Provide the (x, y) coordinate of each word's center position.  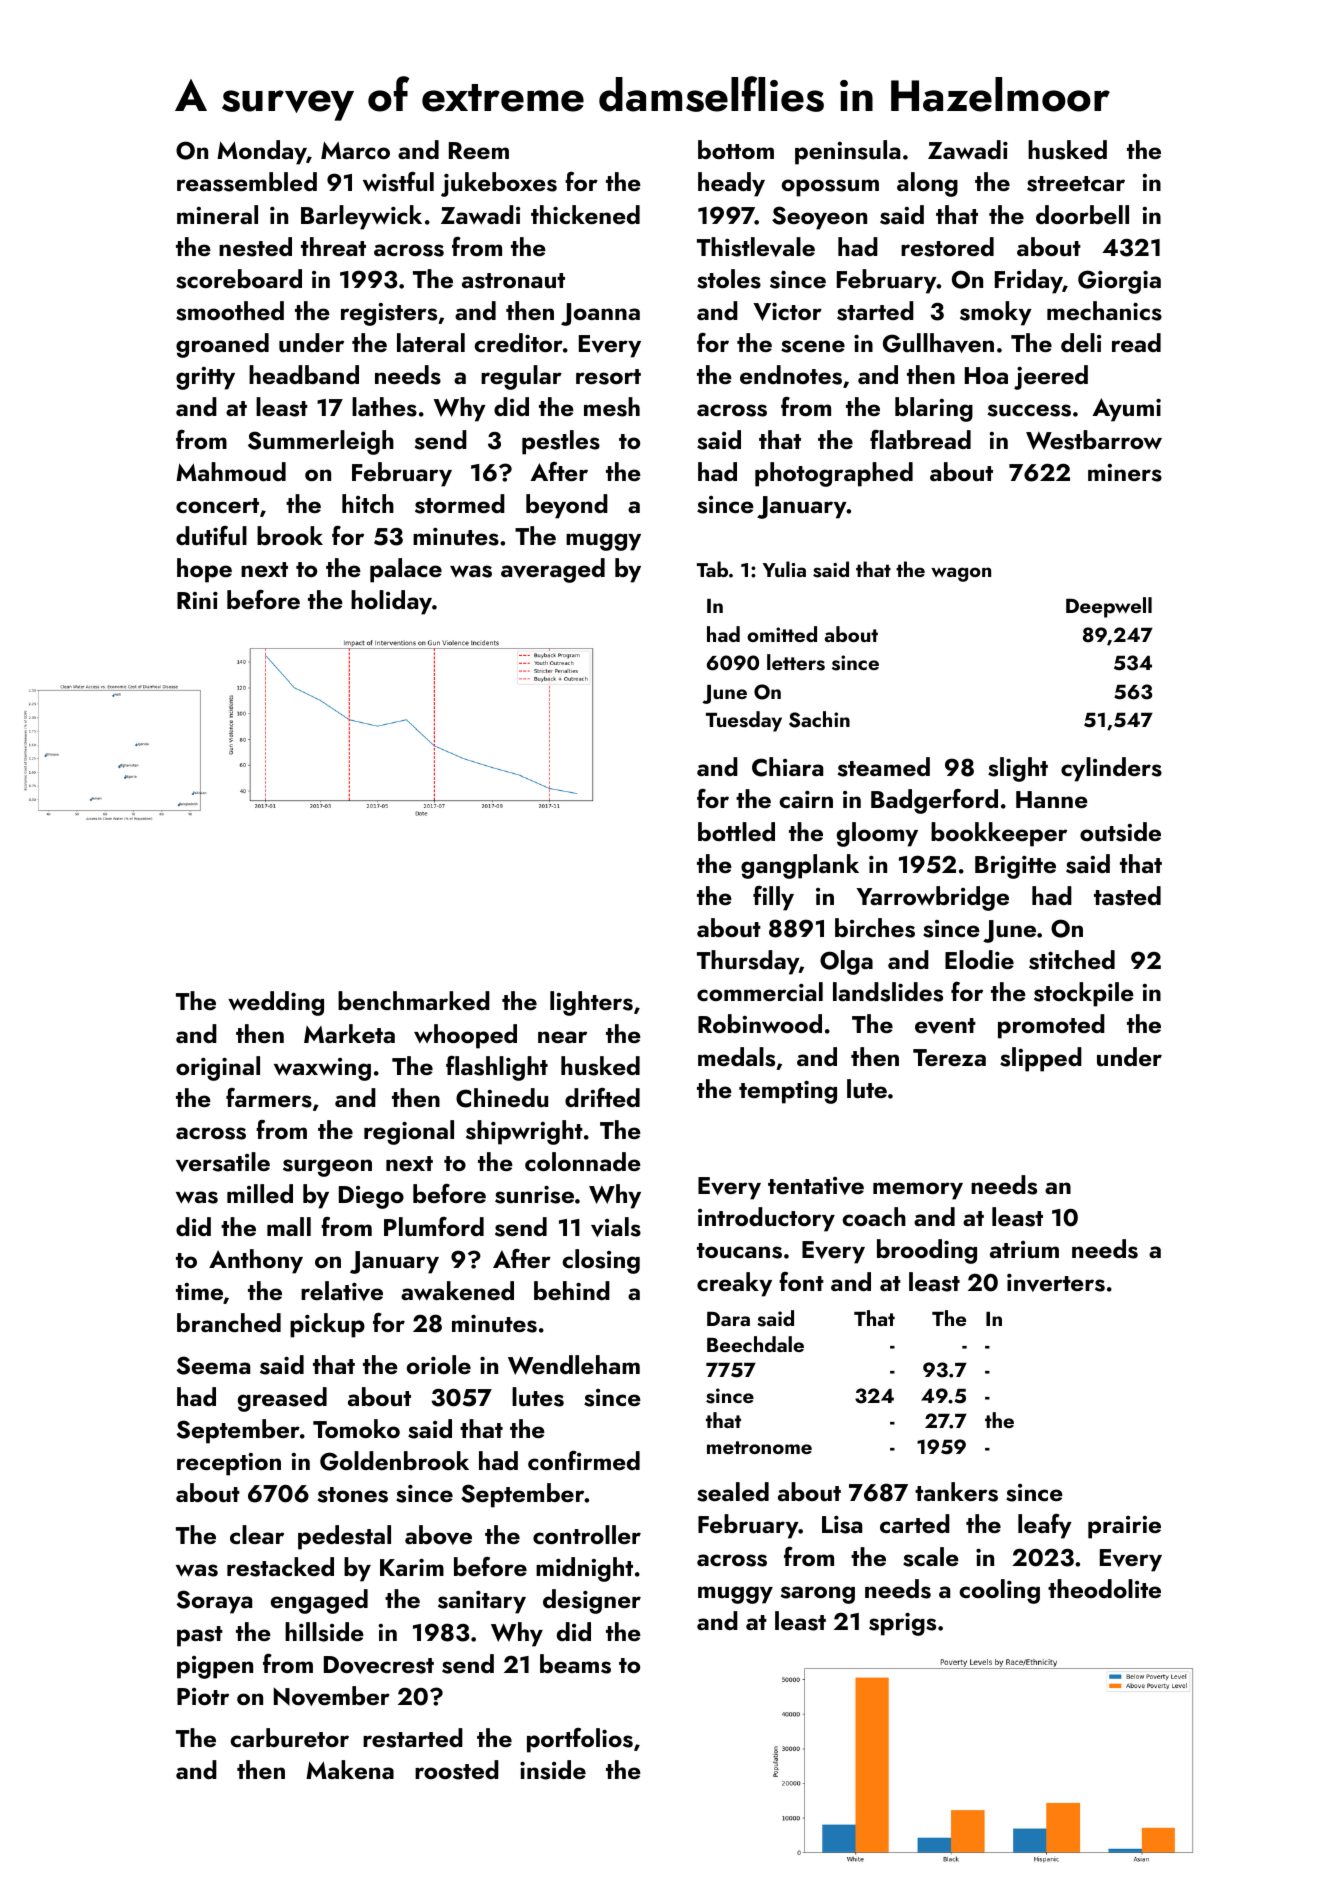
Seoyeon (819, 218)
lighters (591, 1003)
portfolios (580, 1740)
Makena (350, 1769)
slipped (1041, 1059)
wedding (276, 1003)
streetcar (1076, 184)
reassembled (247, 182)
